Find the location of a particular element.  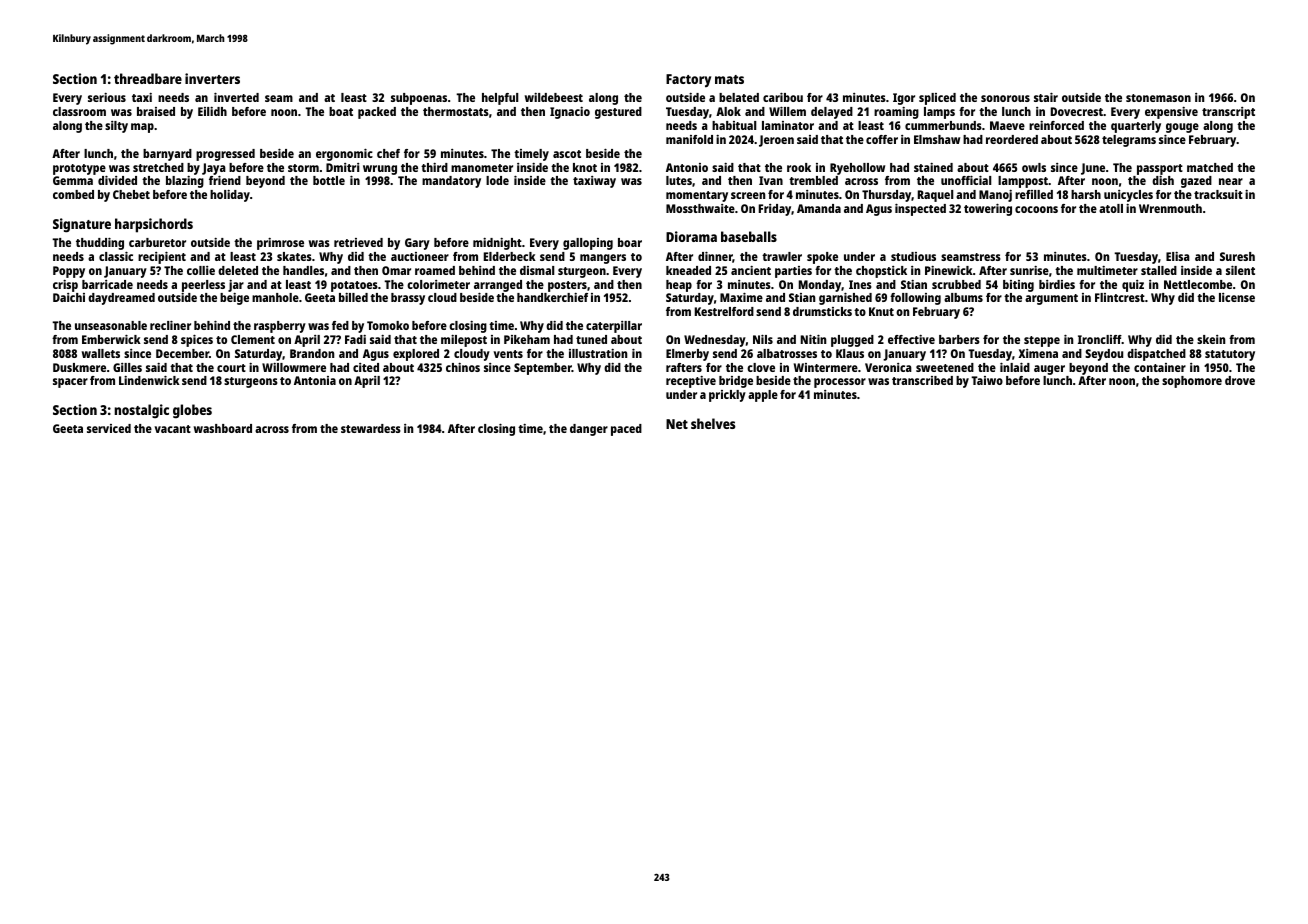

Signature is located at coordinates (82, 225).
